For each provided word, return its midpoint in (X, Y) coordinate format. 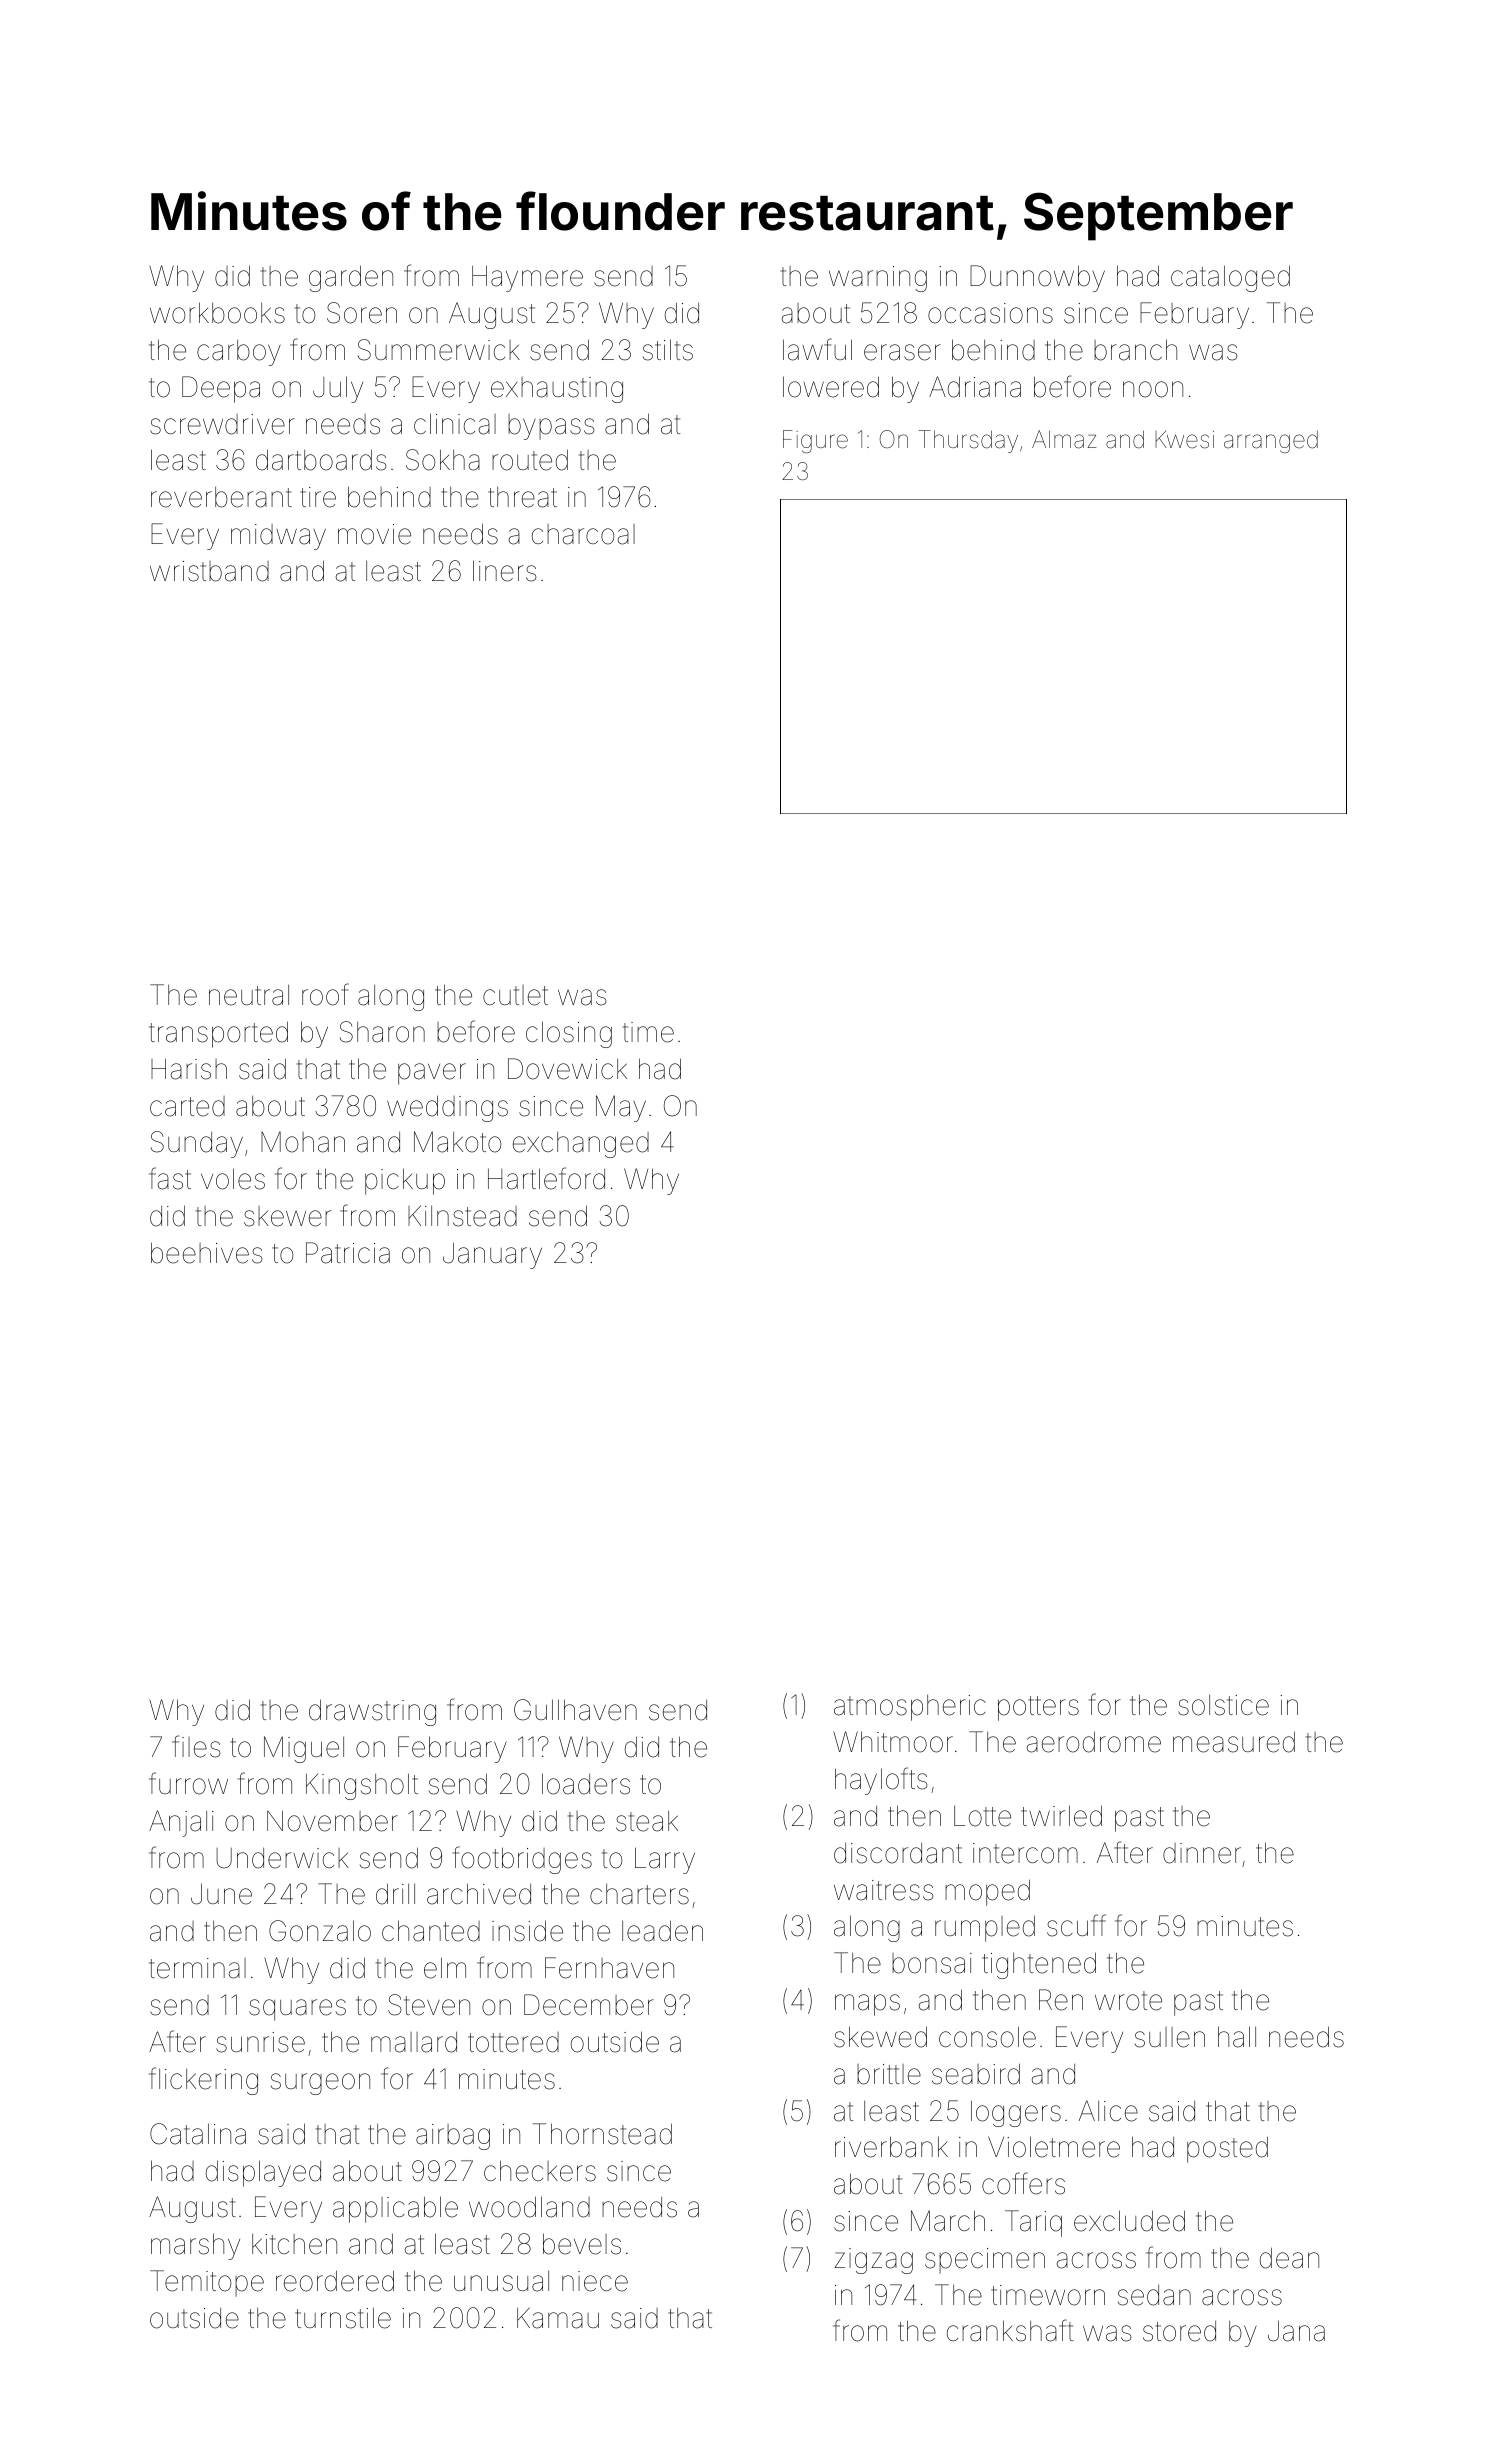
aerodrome (1094, 1742)
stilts (668, 350)
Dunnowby (1037, 278)
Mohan (303, 1142)
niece (595, 2281)
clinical (455, 424)
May (621, 1108)
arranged (1271, 441)
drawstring (372, 1712)
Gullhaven (575, 1710)
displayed (263, 2173)
